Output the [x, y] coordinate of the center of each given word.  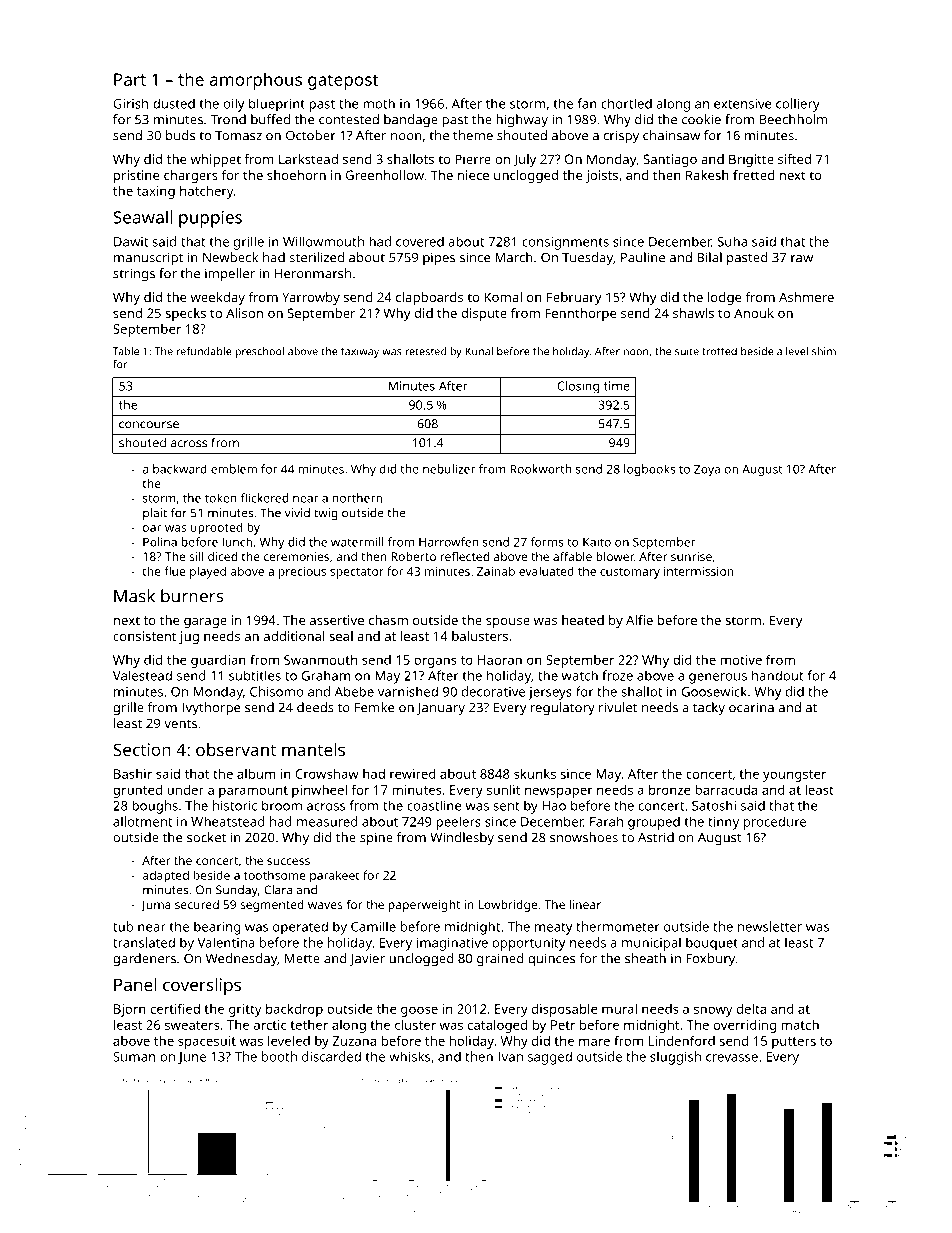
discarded [331, 1056]
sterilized [316, 257]
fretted [754, 175]
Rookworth [541, 469]
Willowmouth [323, 241]
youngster [794, 776]
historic [235, 805]
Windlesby [462, 839]
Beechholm [794, 119]
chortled [626, 103]
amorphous [256, 81]
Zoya [707, 470]
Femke [375, 707]
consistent [144, 636]
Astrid [656, 837]
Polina [160, 542]
